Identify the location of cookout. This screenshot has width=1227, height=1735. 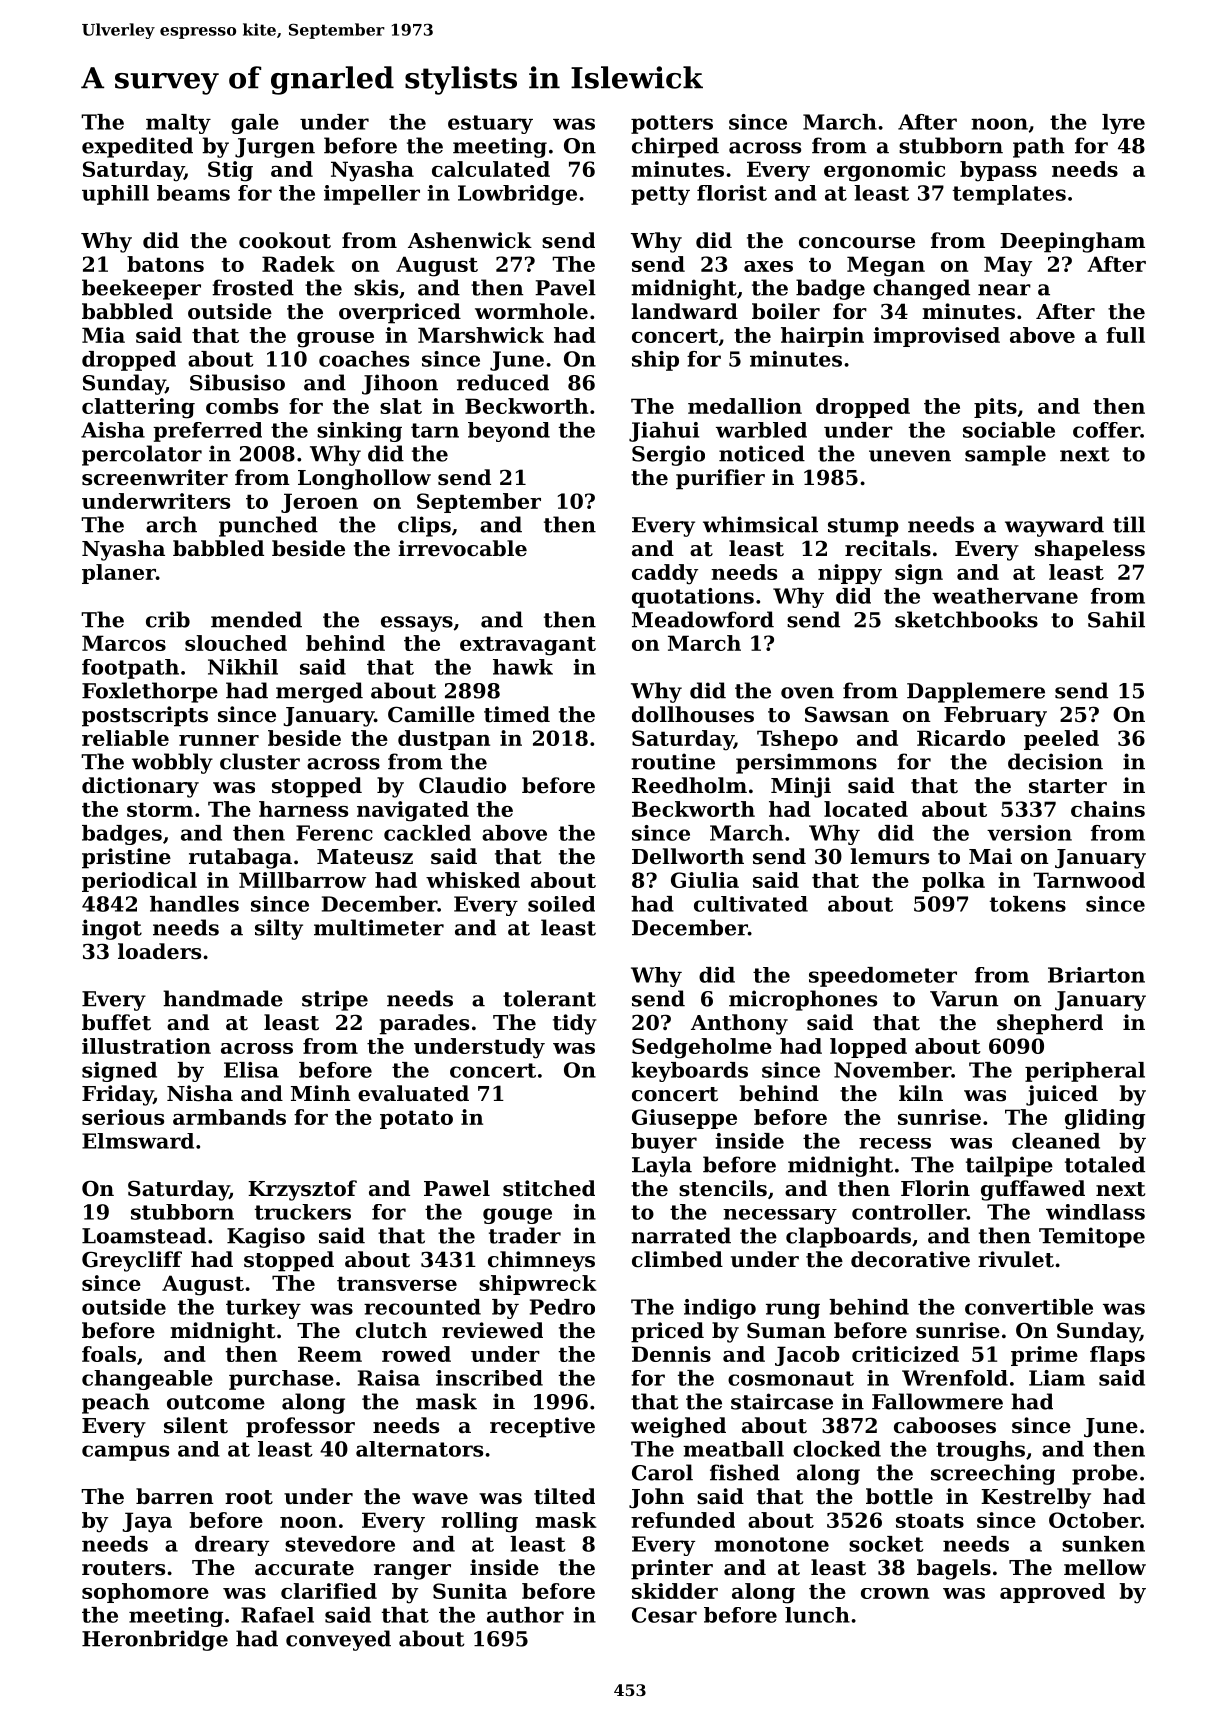
(285, 240).
